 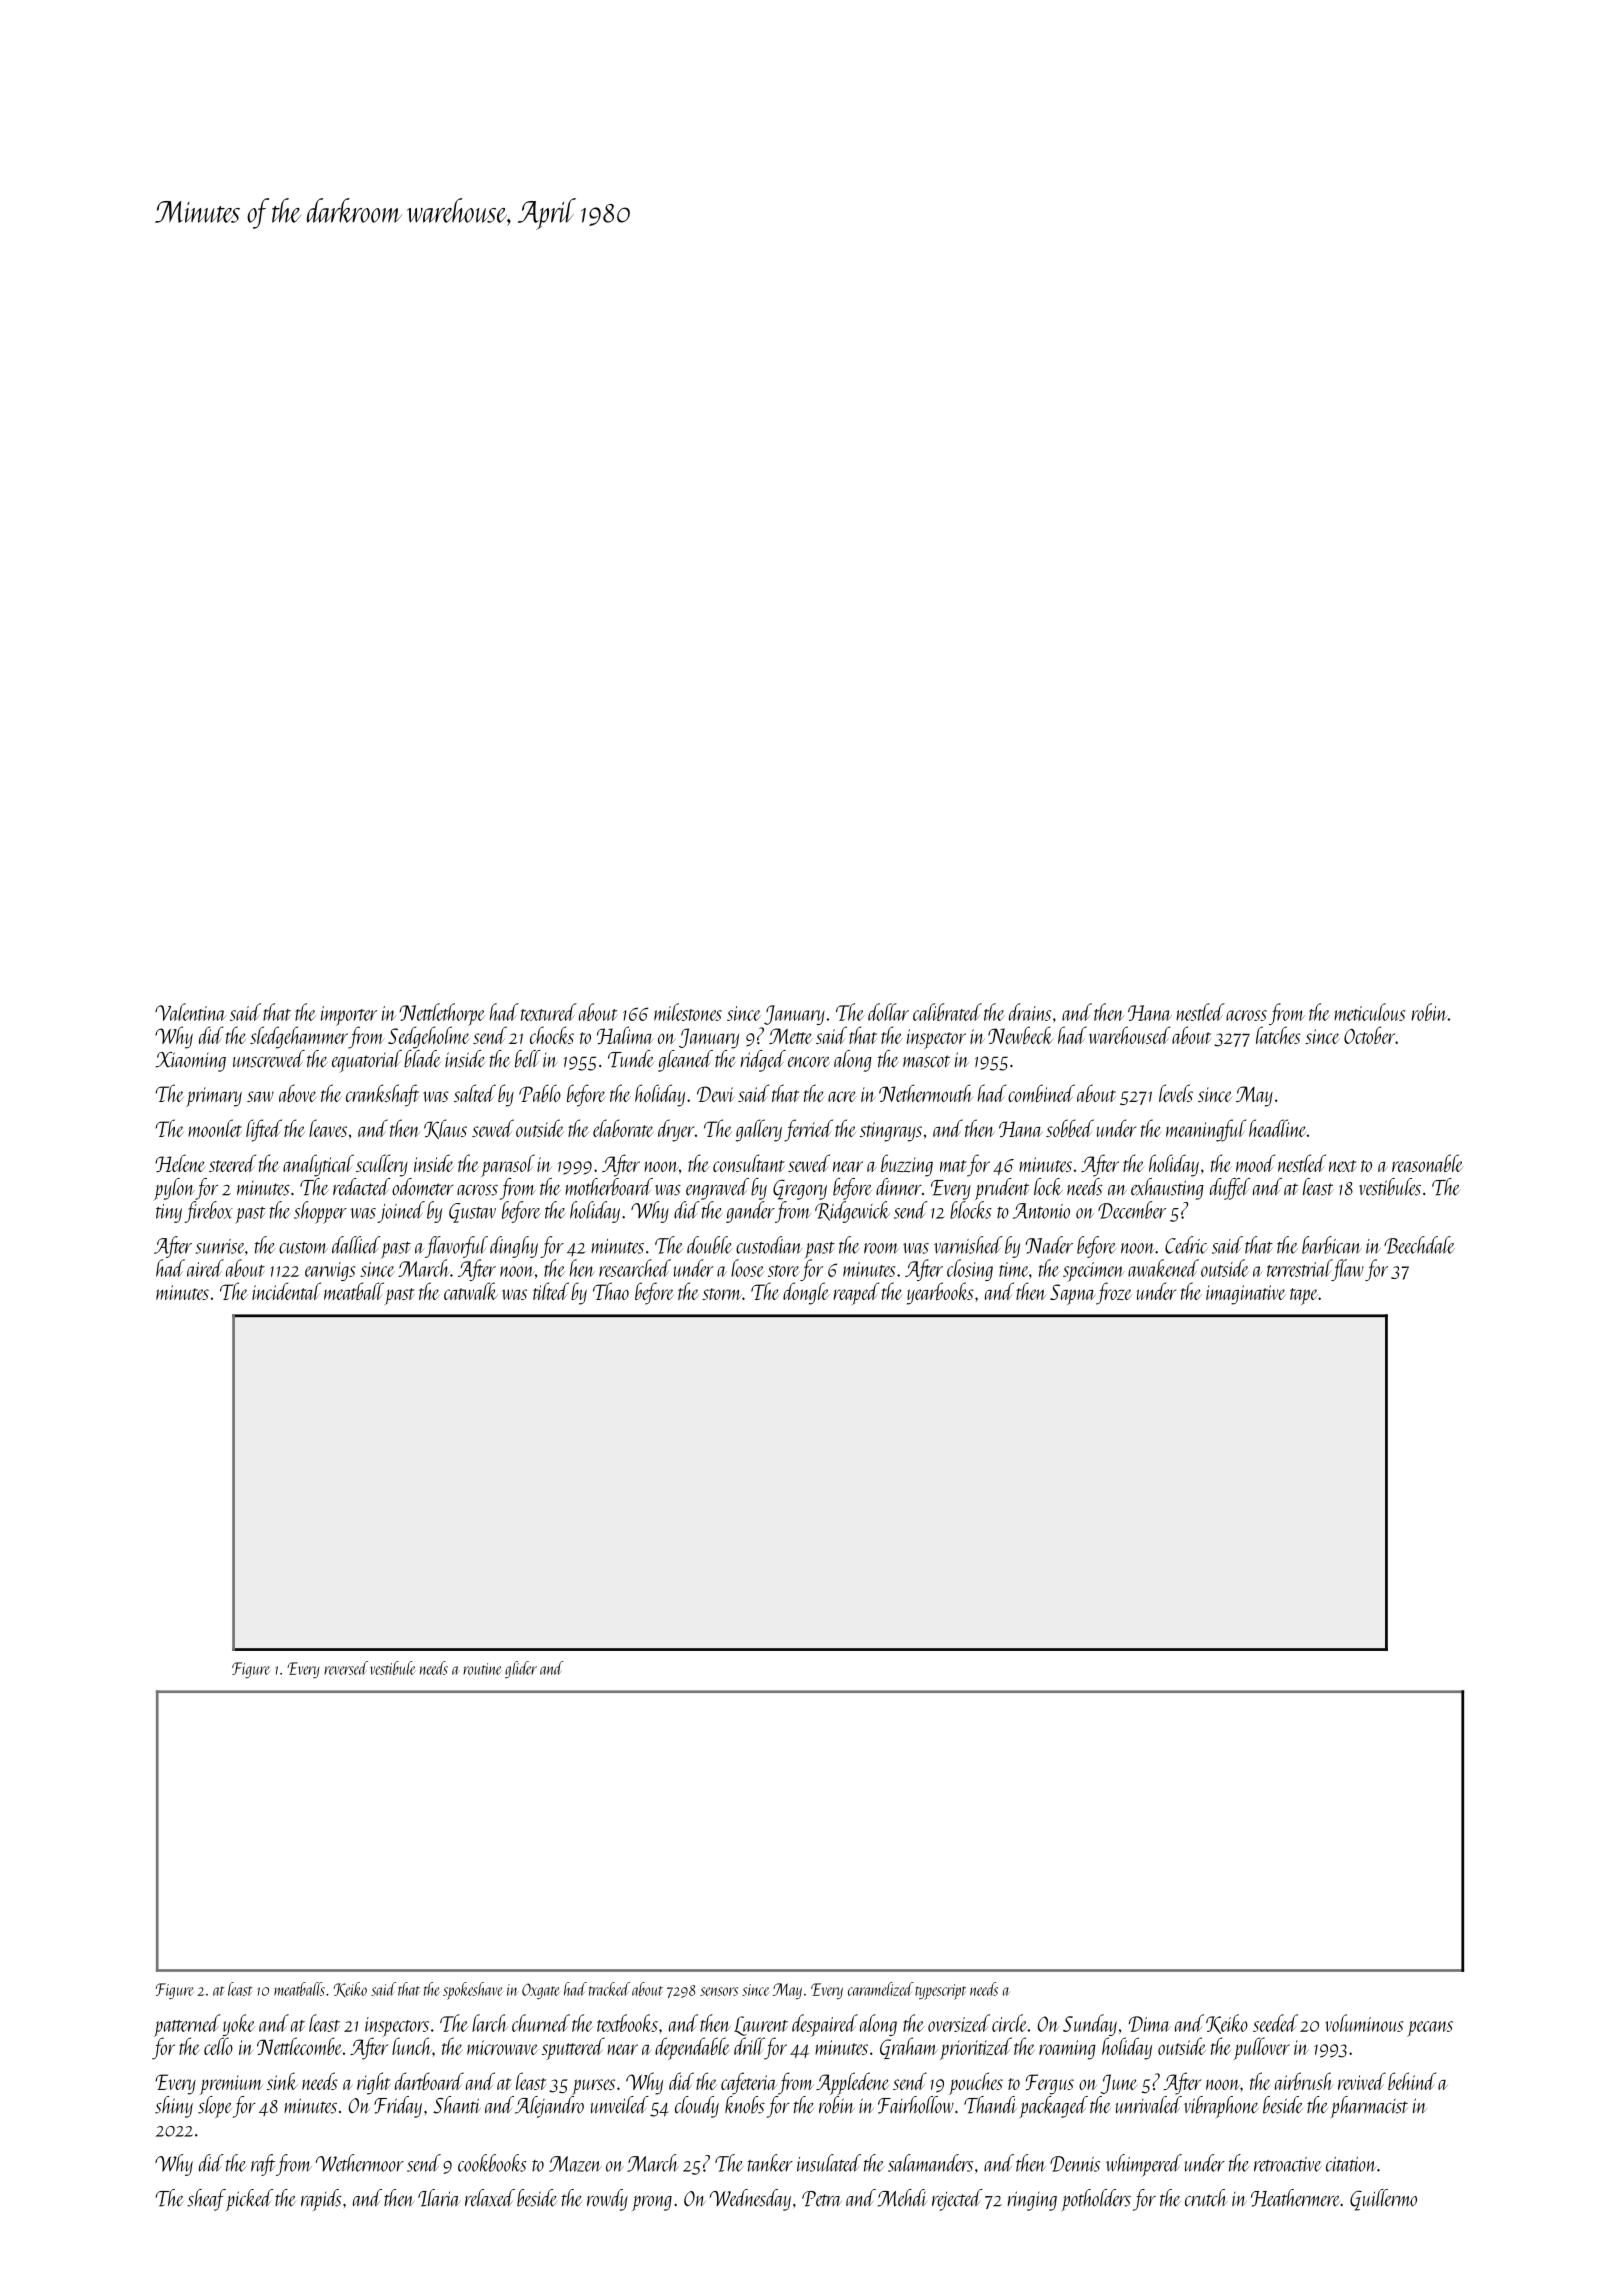 I want to click on sheaf, so click(x=206, y=2200).
